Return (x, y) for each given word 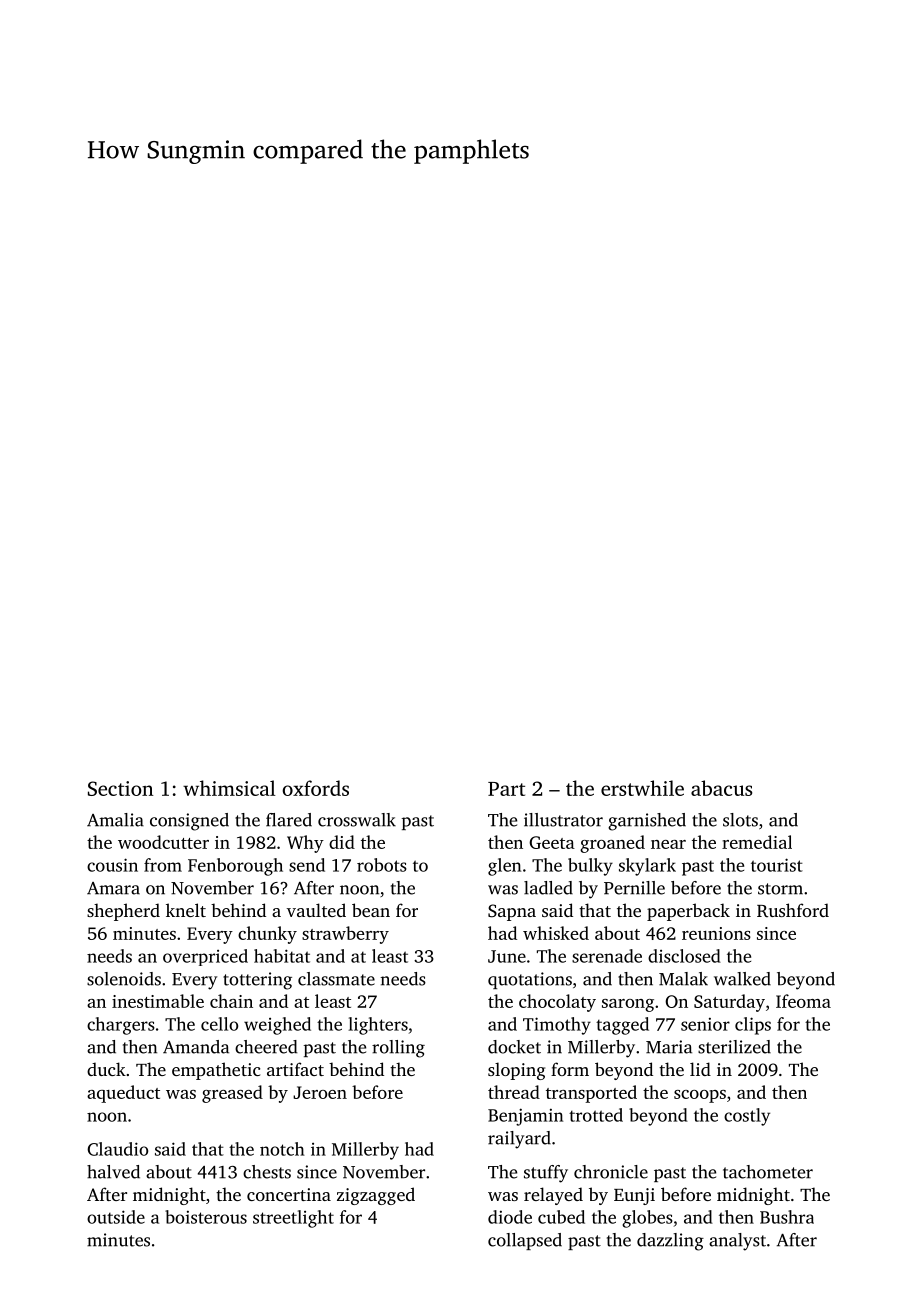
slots (740, 820)
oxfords (315, 788)
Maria (669, 1047)
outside (116, 1217)
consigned (189, 822)
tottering (257, 981)
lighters (378, 1026)
